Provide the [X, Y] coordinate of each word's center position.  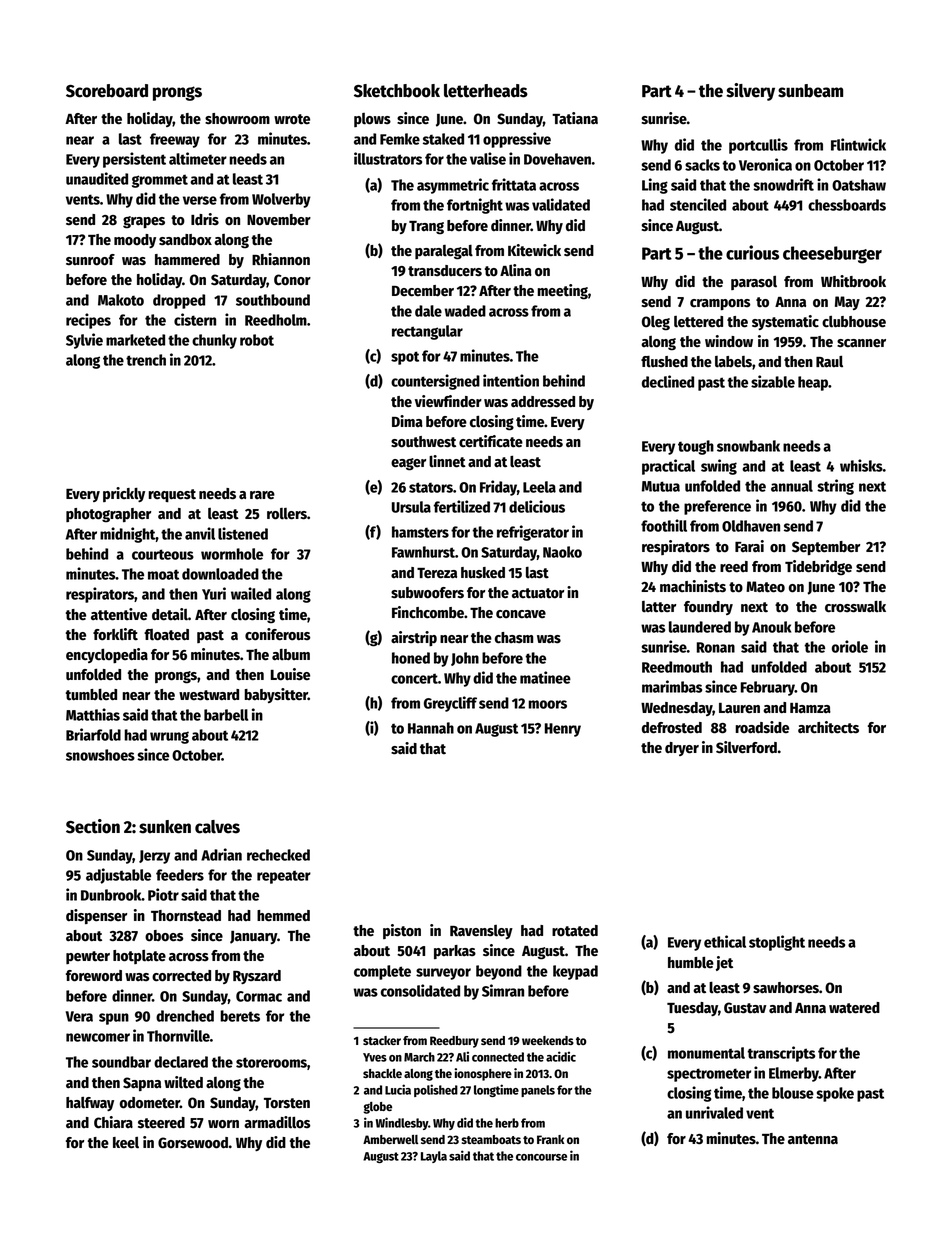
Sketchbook [397, 91]
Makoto [121, 300]
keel [126, 1143]
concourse [541, 1157]
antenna [813, 1139]
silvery [750, 92]
